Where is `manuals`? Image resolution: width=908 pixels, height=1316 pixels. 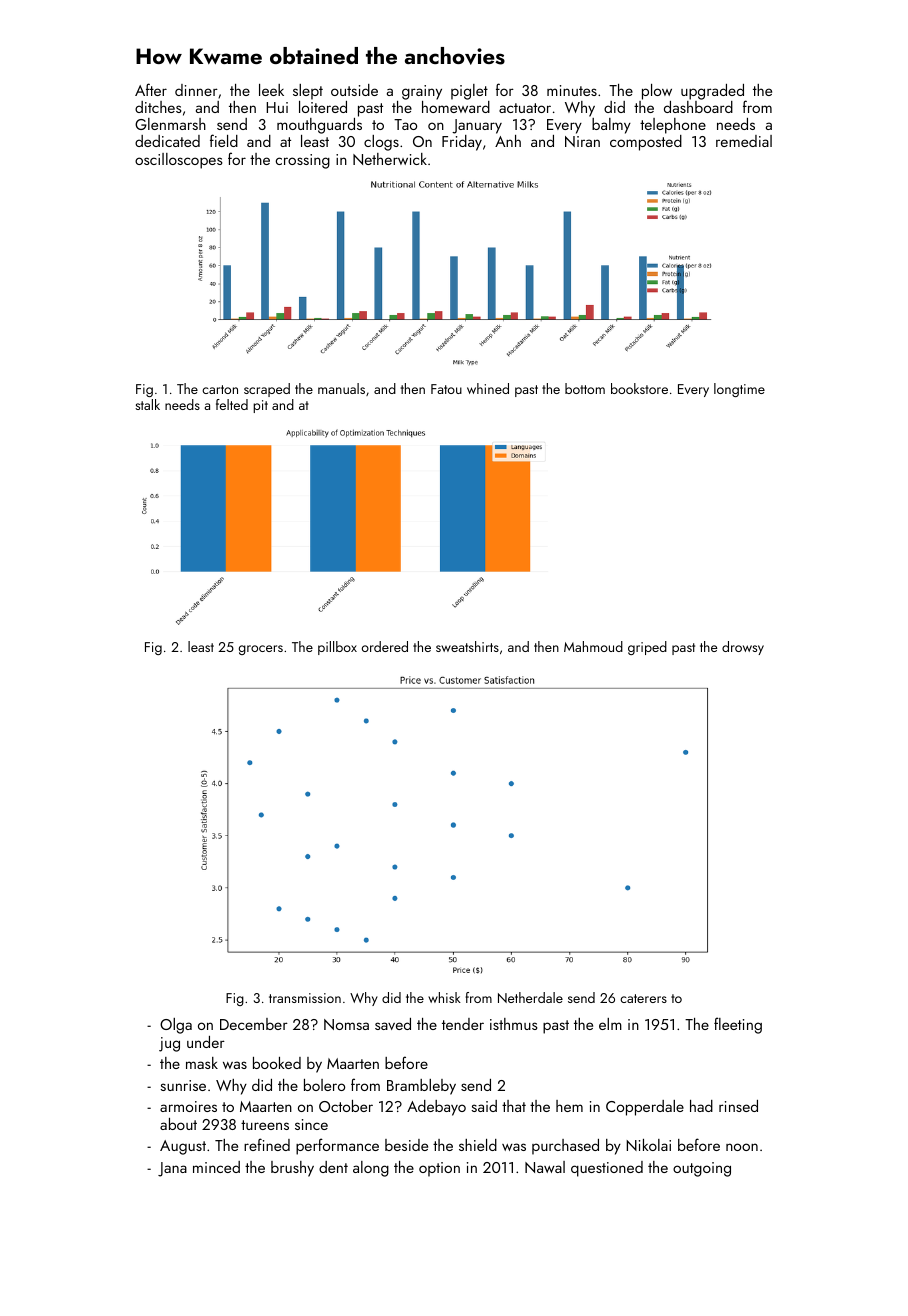 manuals is located at coordinates (341, 388).
